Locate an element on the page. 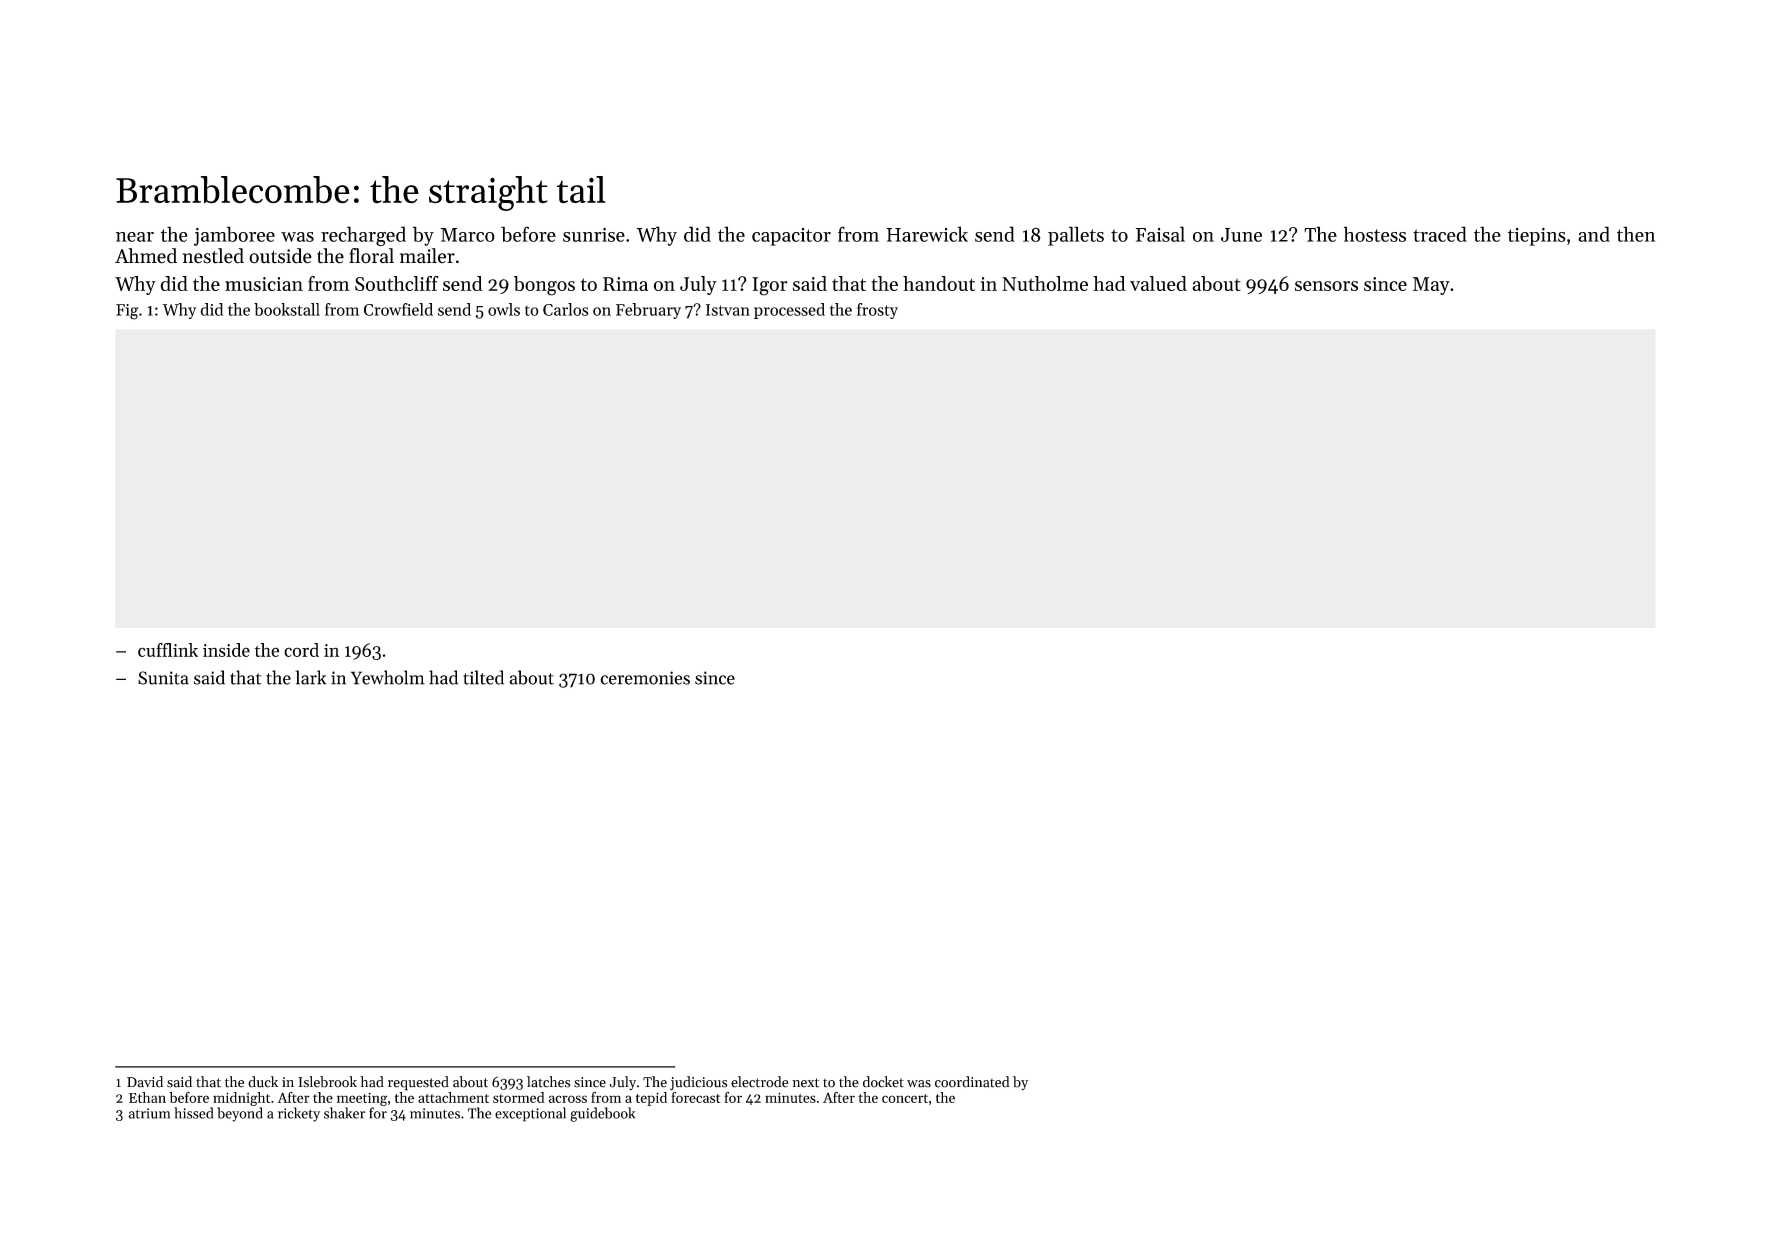 The height and width of the document is (1252, 1771). Marco is located at coordinates (468, 235).
